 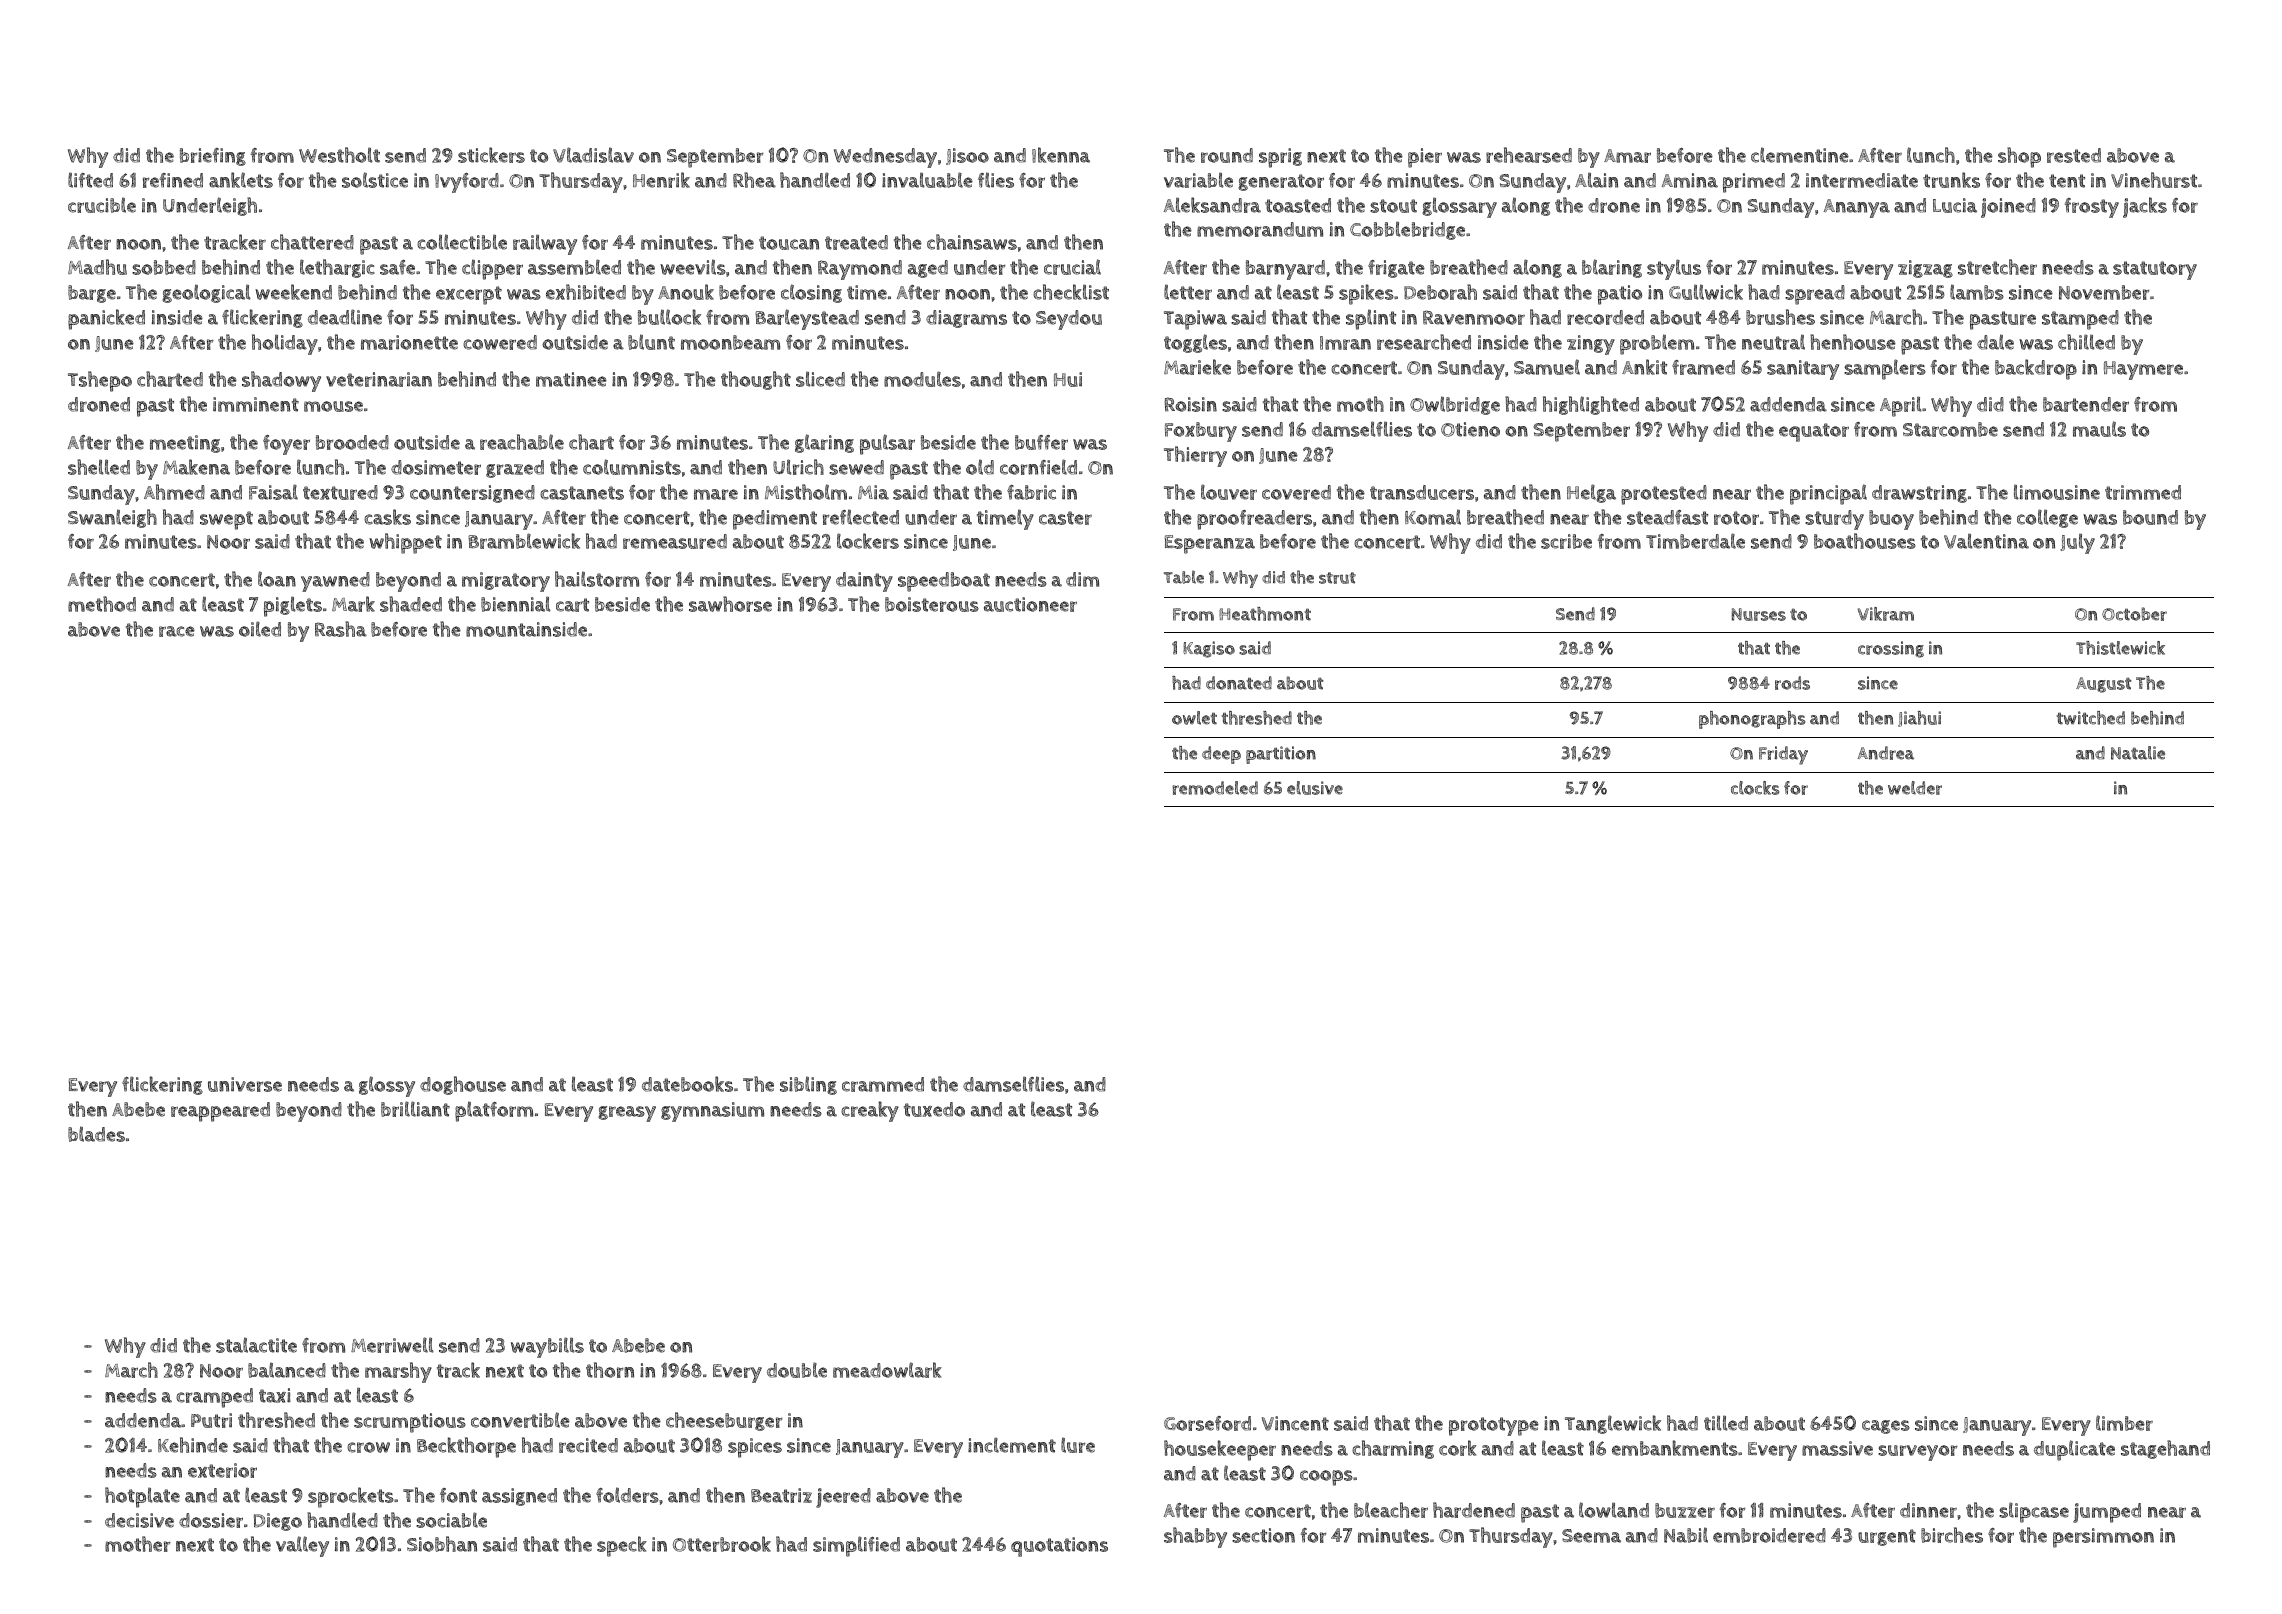 I want to click on cages, so click(x=1886, y=1427).
